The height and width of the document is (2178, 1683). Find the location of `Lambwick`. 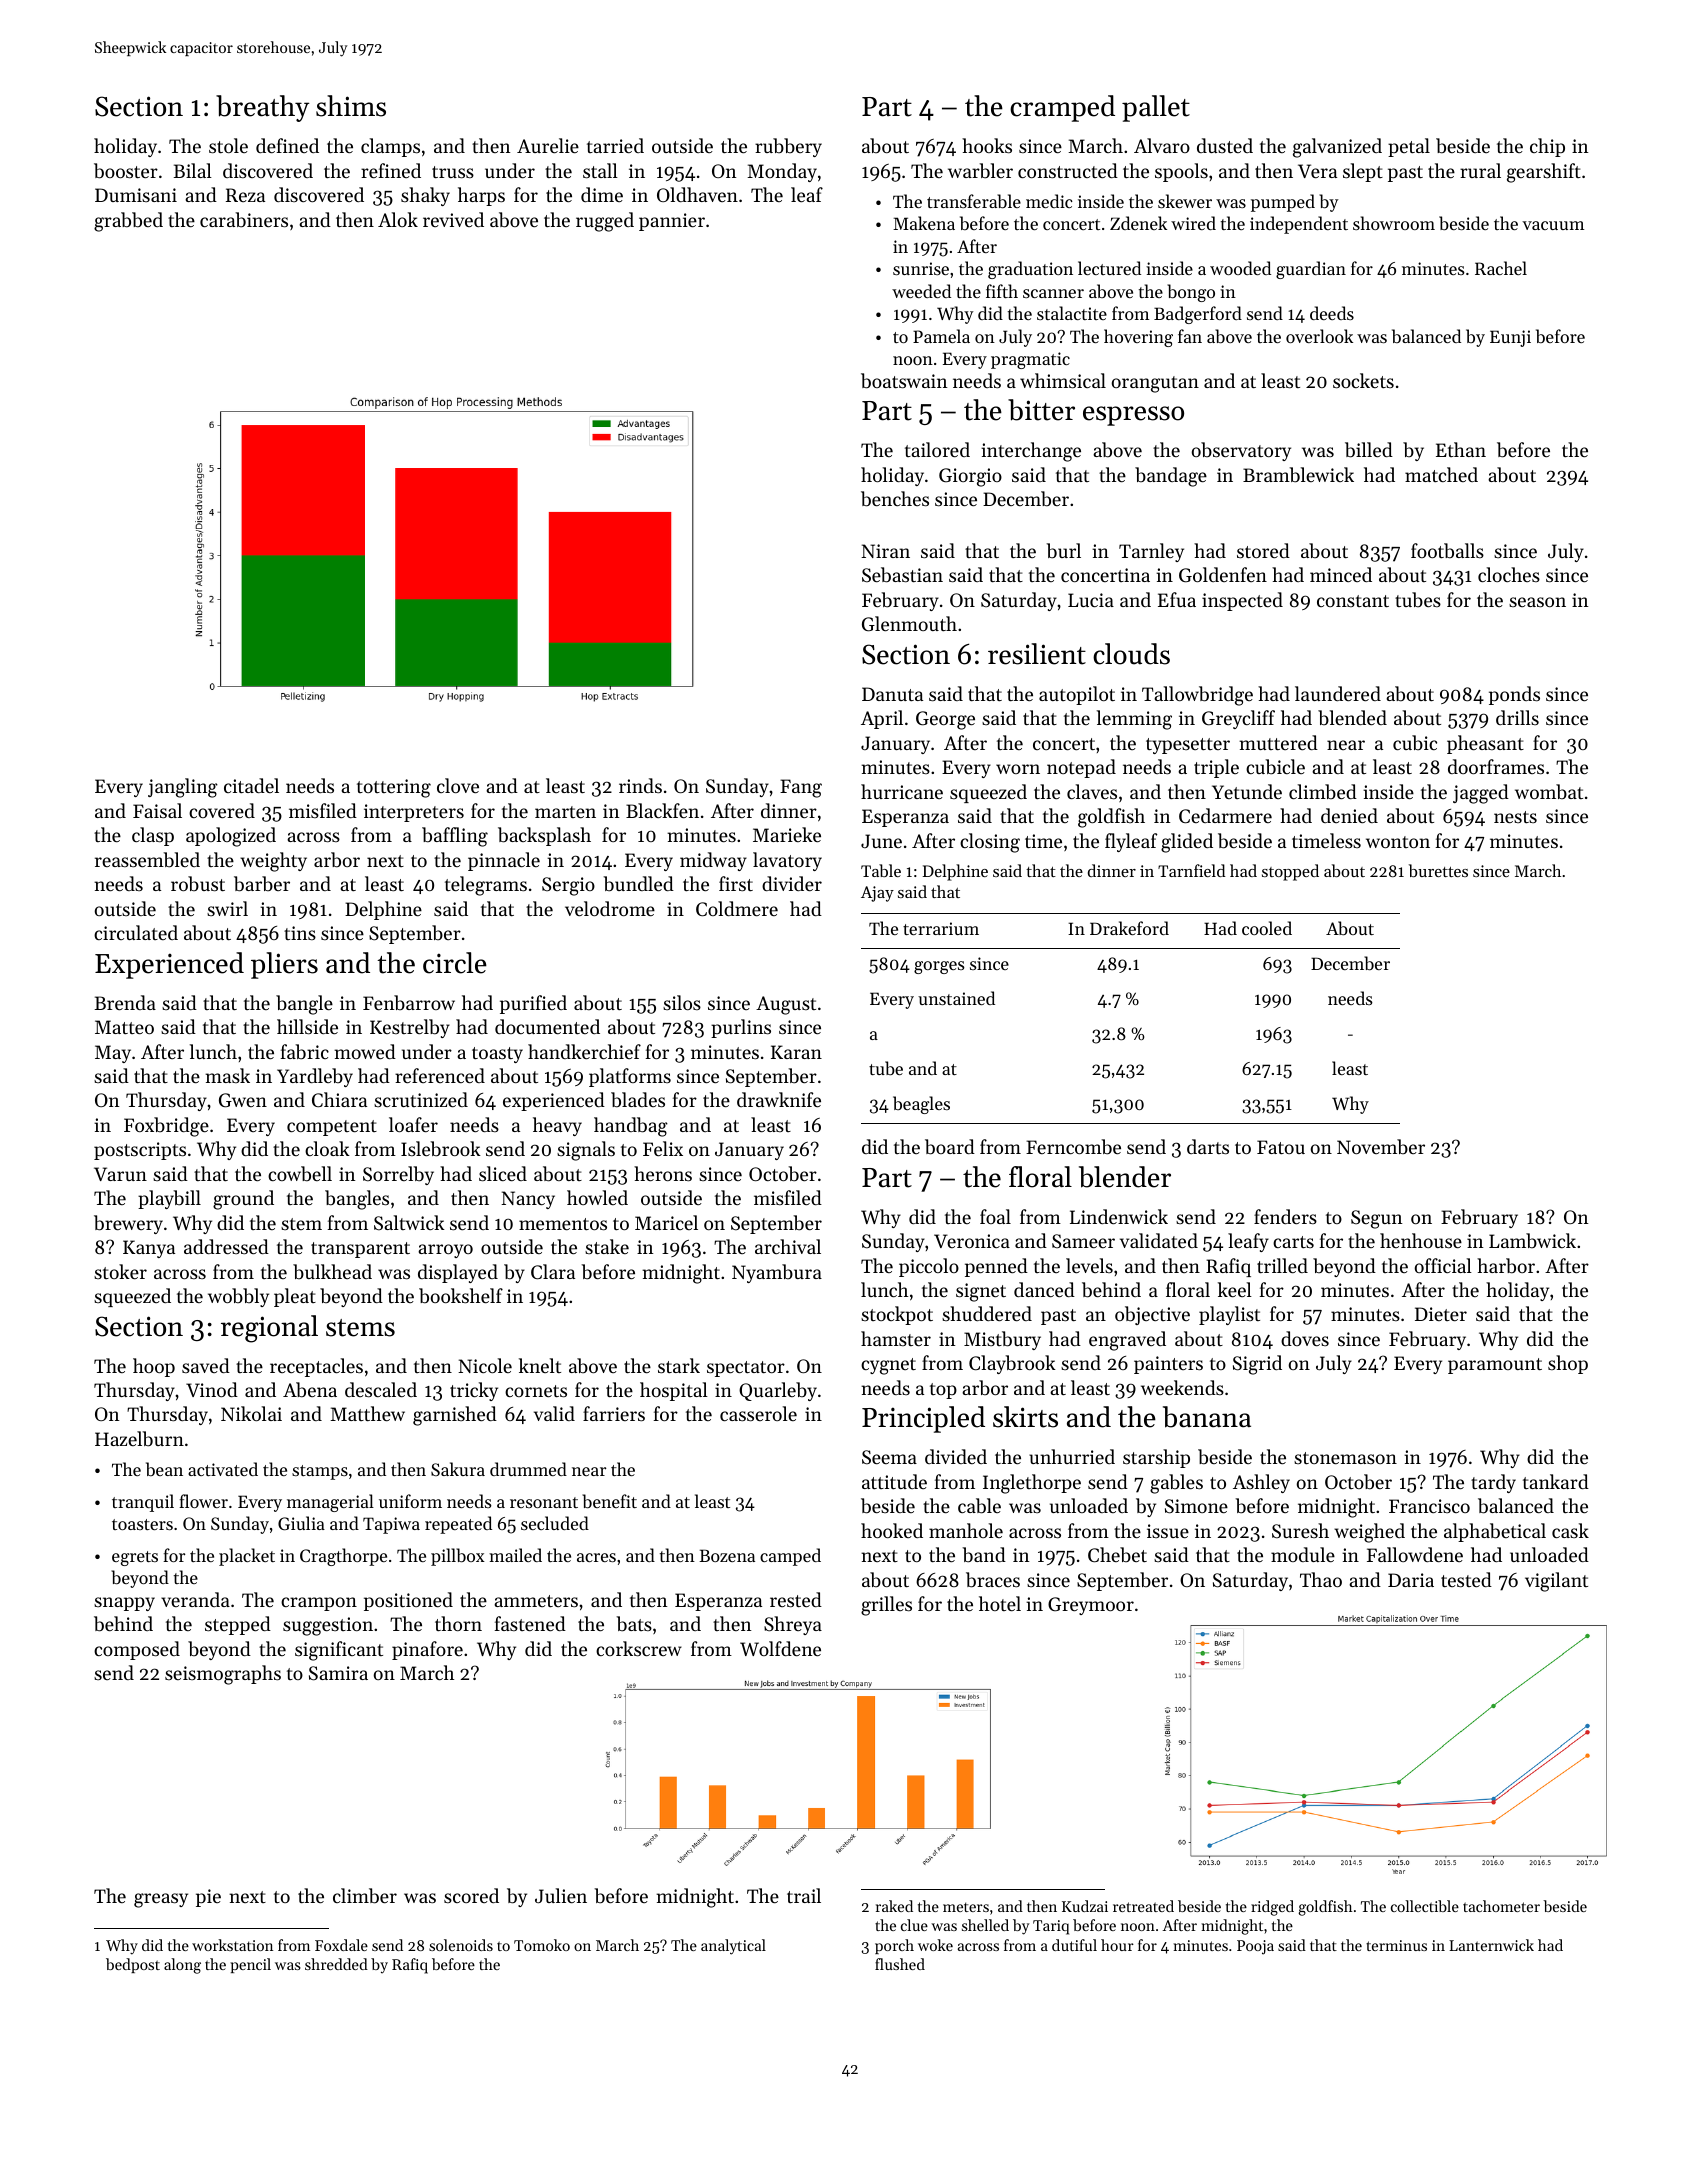

Lambwick is located at coordinates (1532, 1240).
